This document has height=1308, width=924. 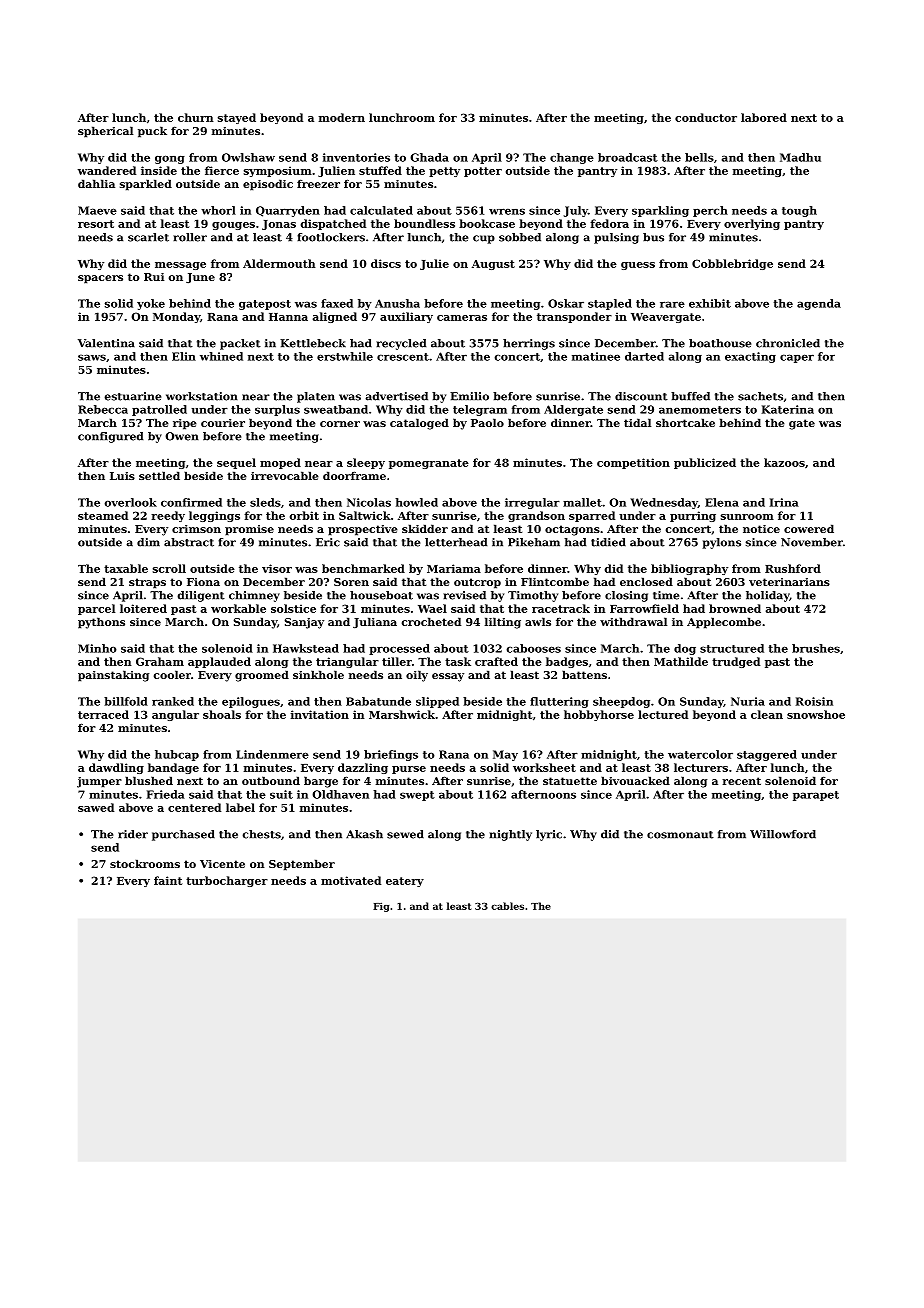 I want to click on pylons, so click(x=721, y=543).
